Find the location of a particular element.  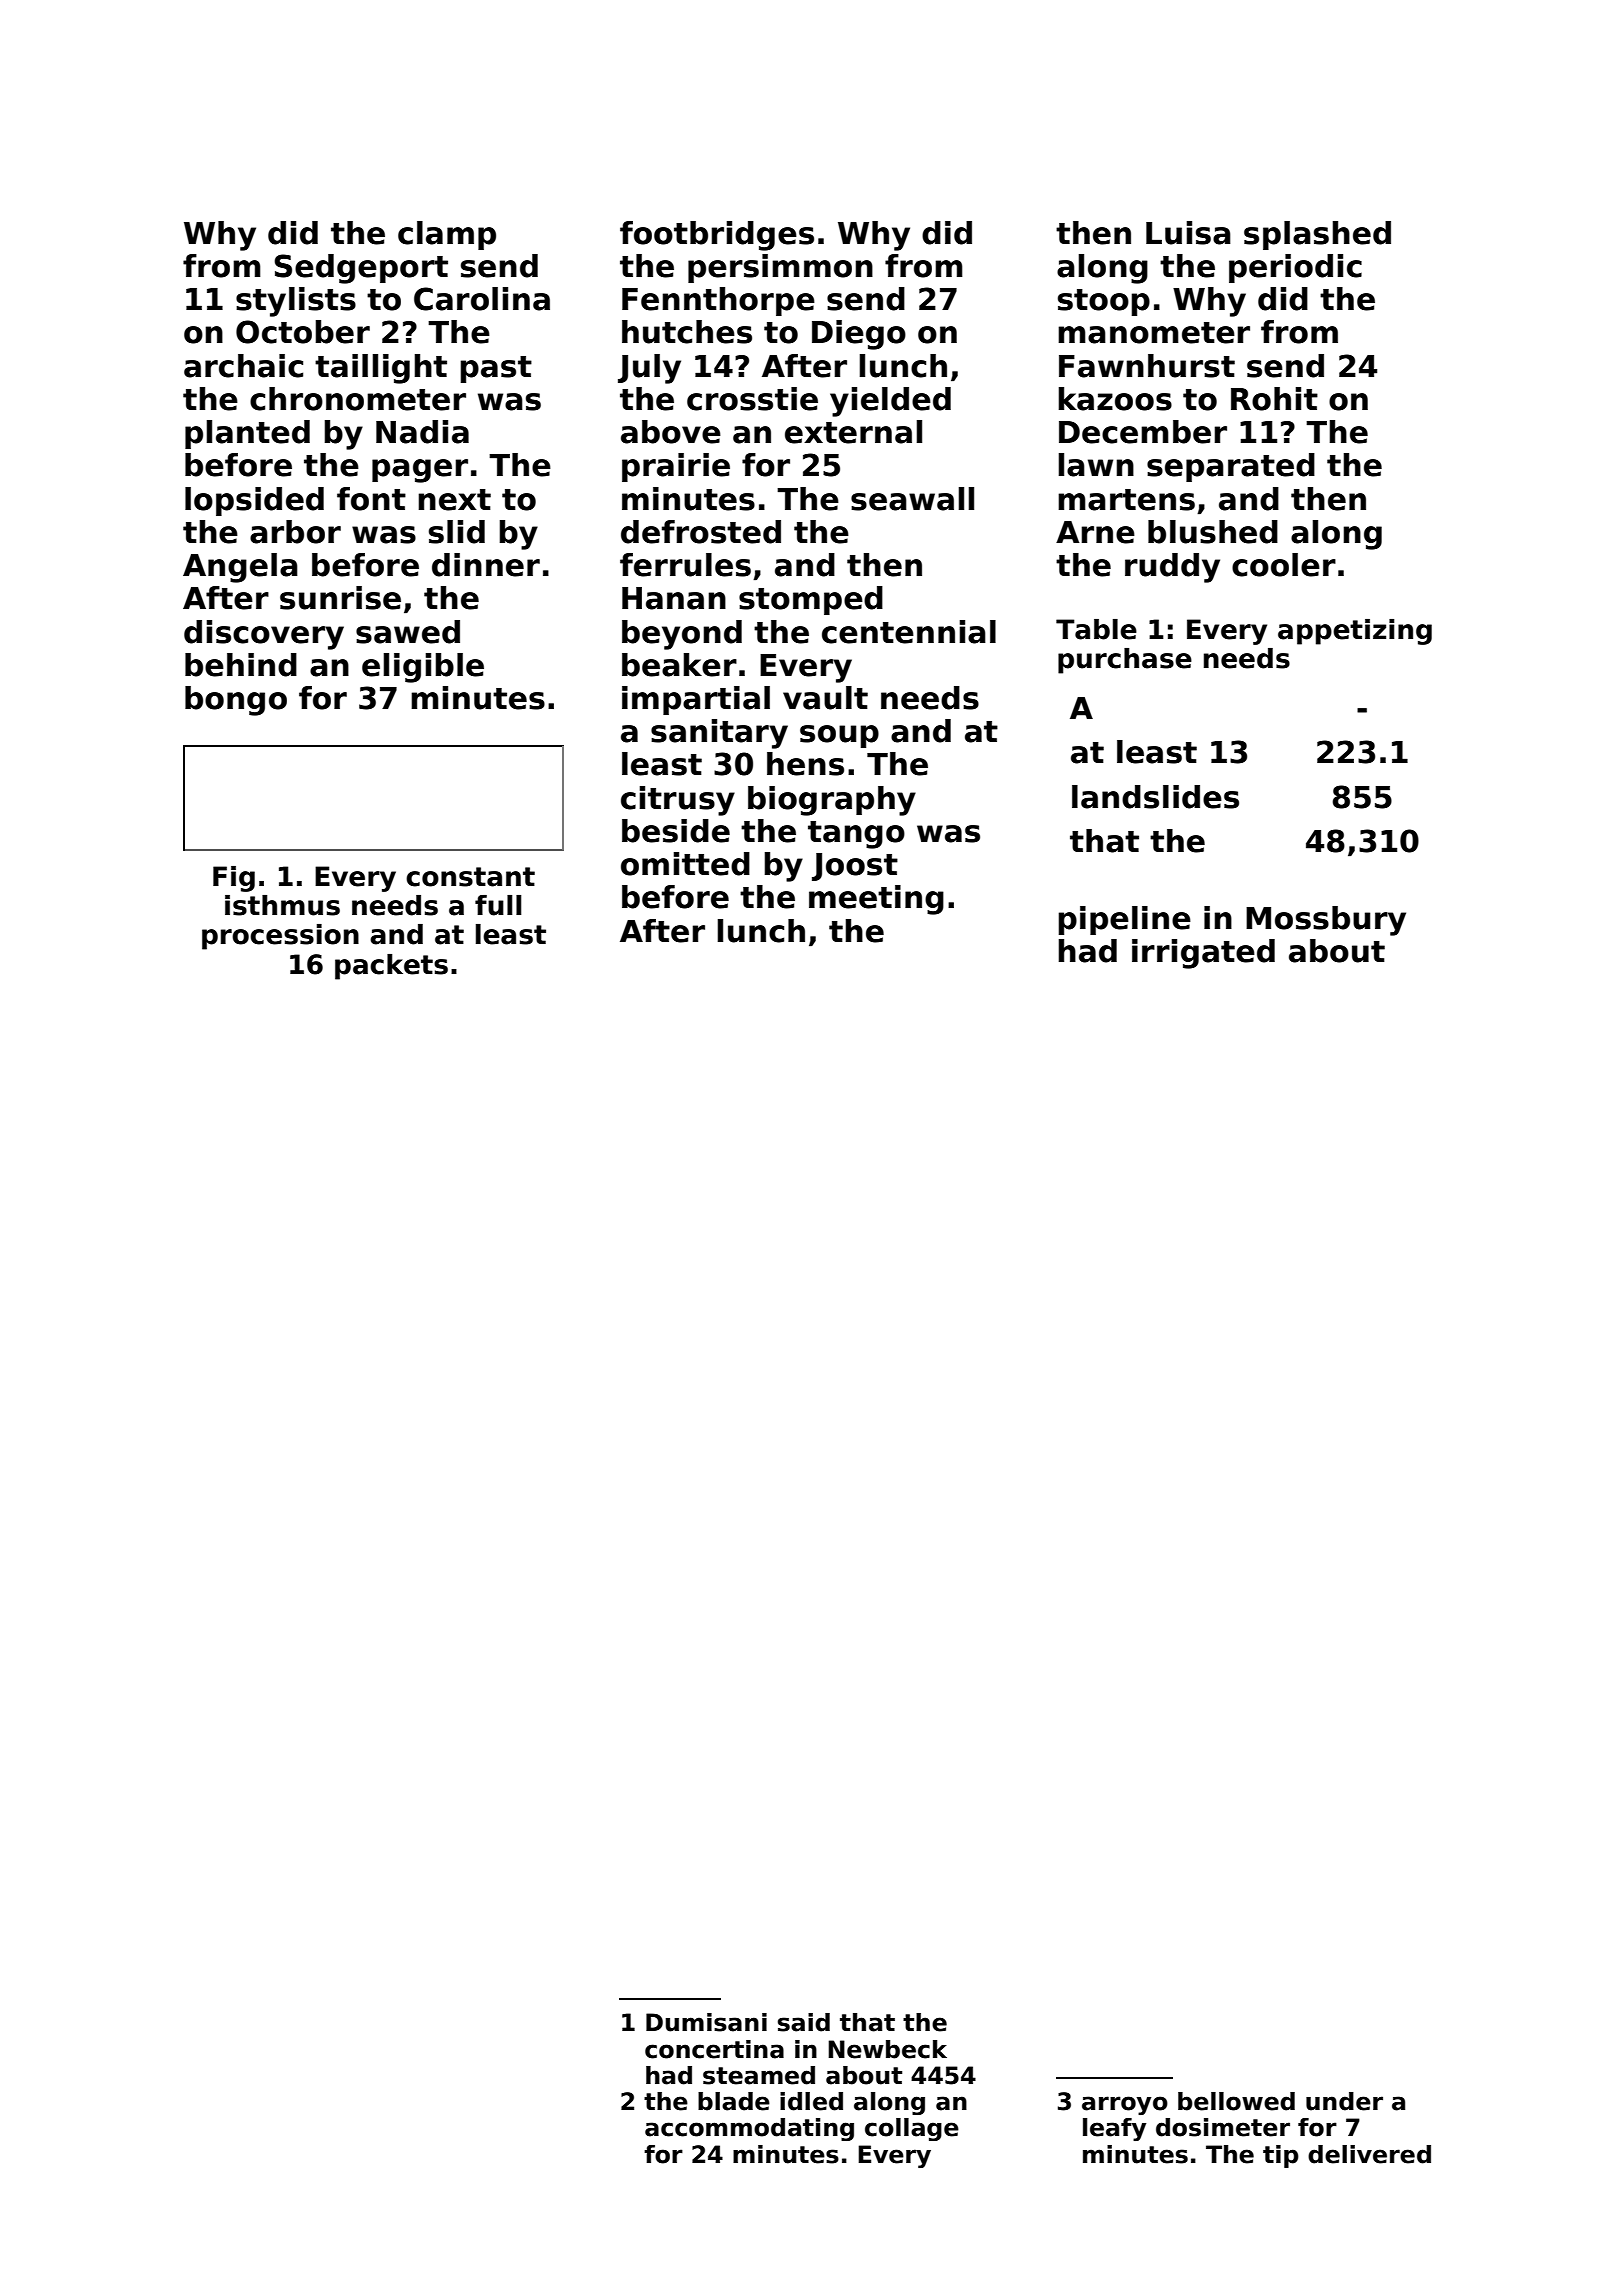

concertina is located at coordinates (714, 2049).
